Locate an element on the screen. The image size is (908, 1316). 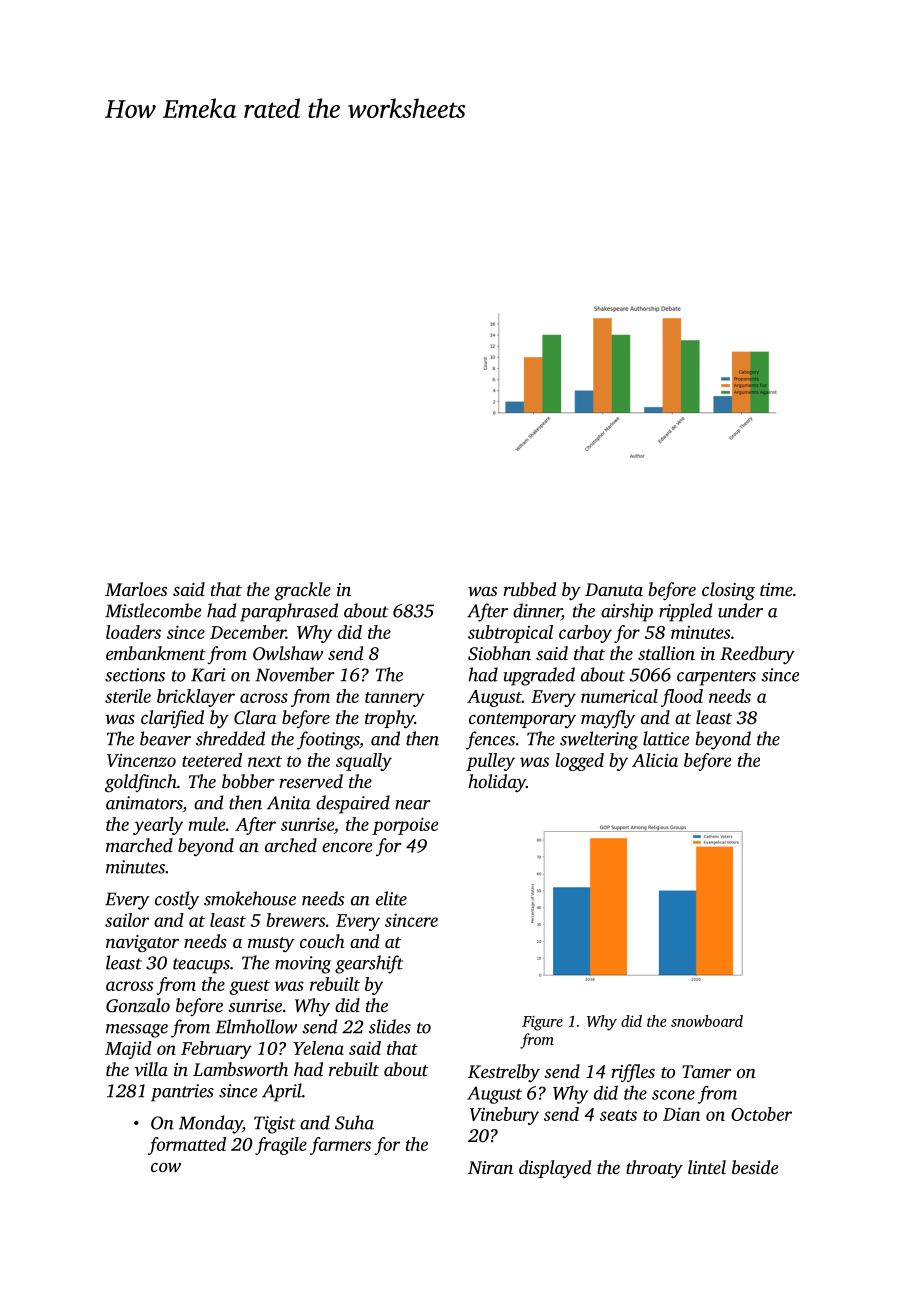
paraphrased is located at coordinates (289, 612).
